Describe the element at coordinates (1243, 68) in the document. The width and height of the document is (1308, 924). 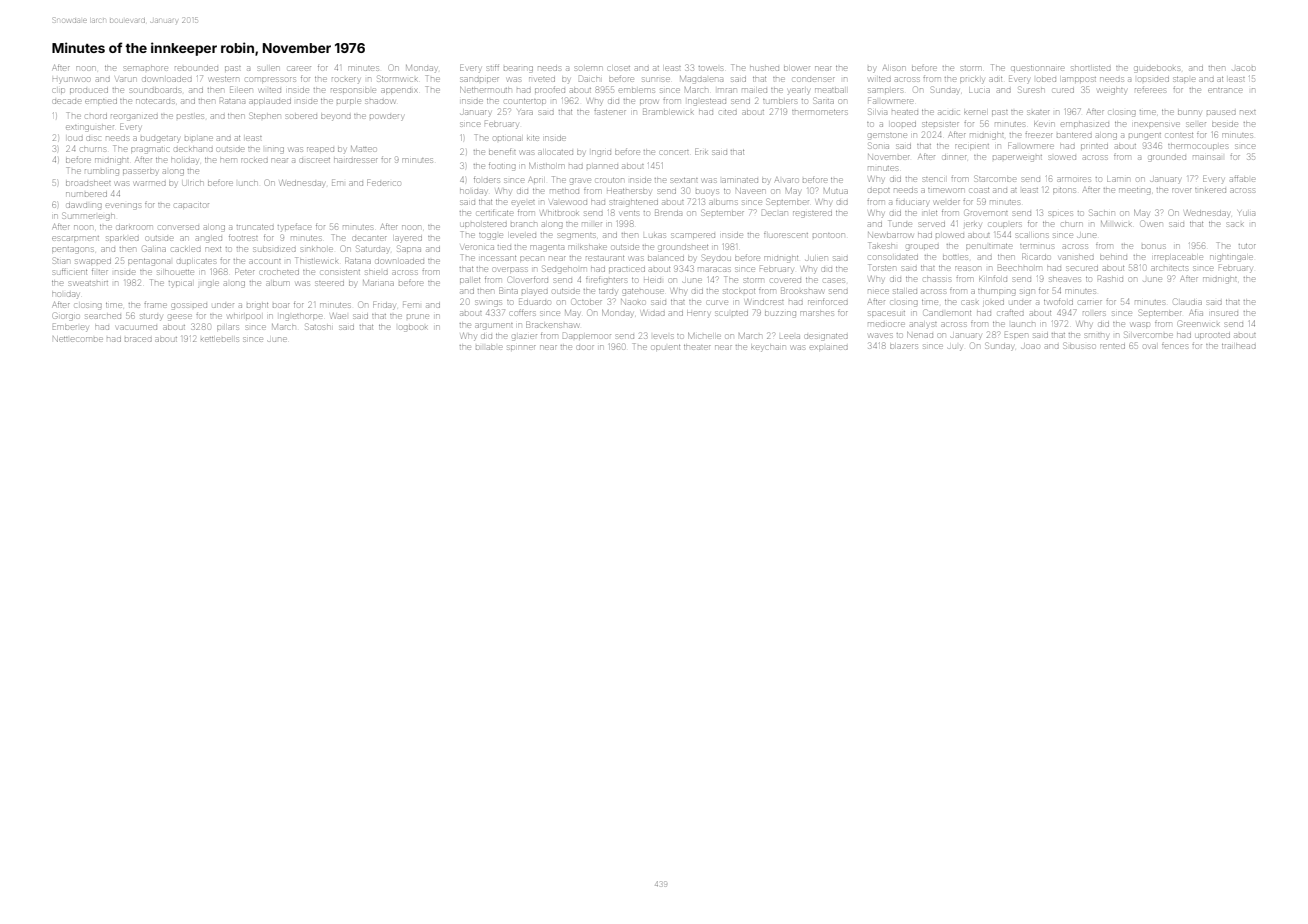
I see `Jacob` at that location.
